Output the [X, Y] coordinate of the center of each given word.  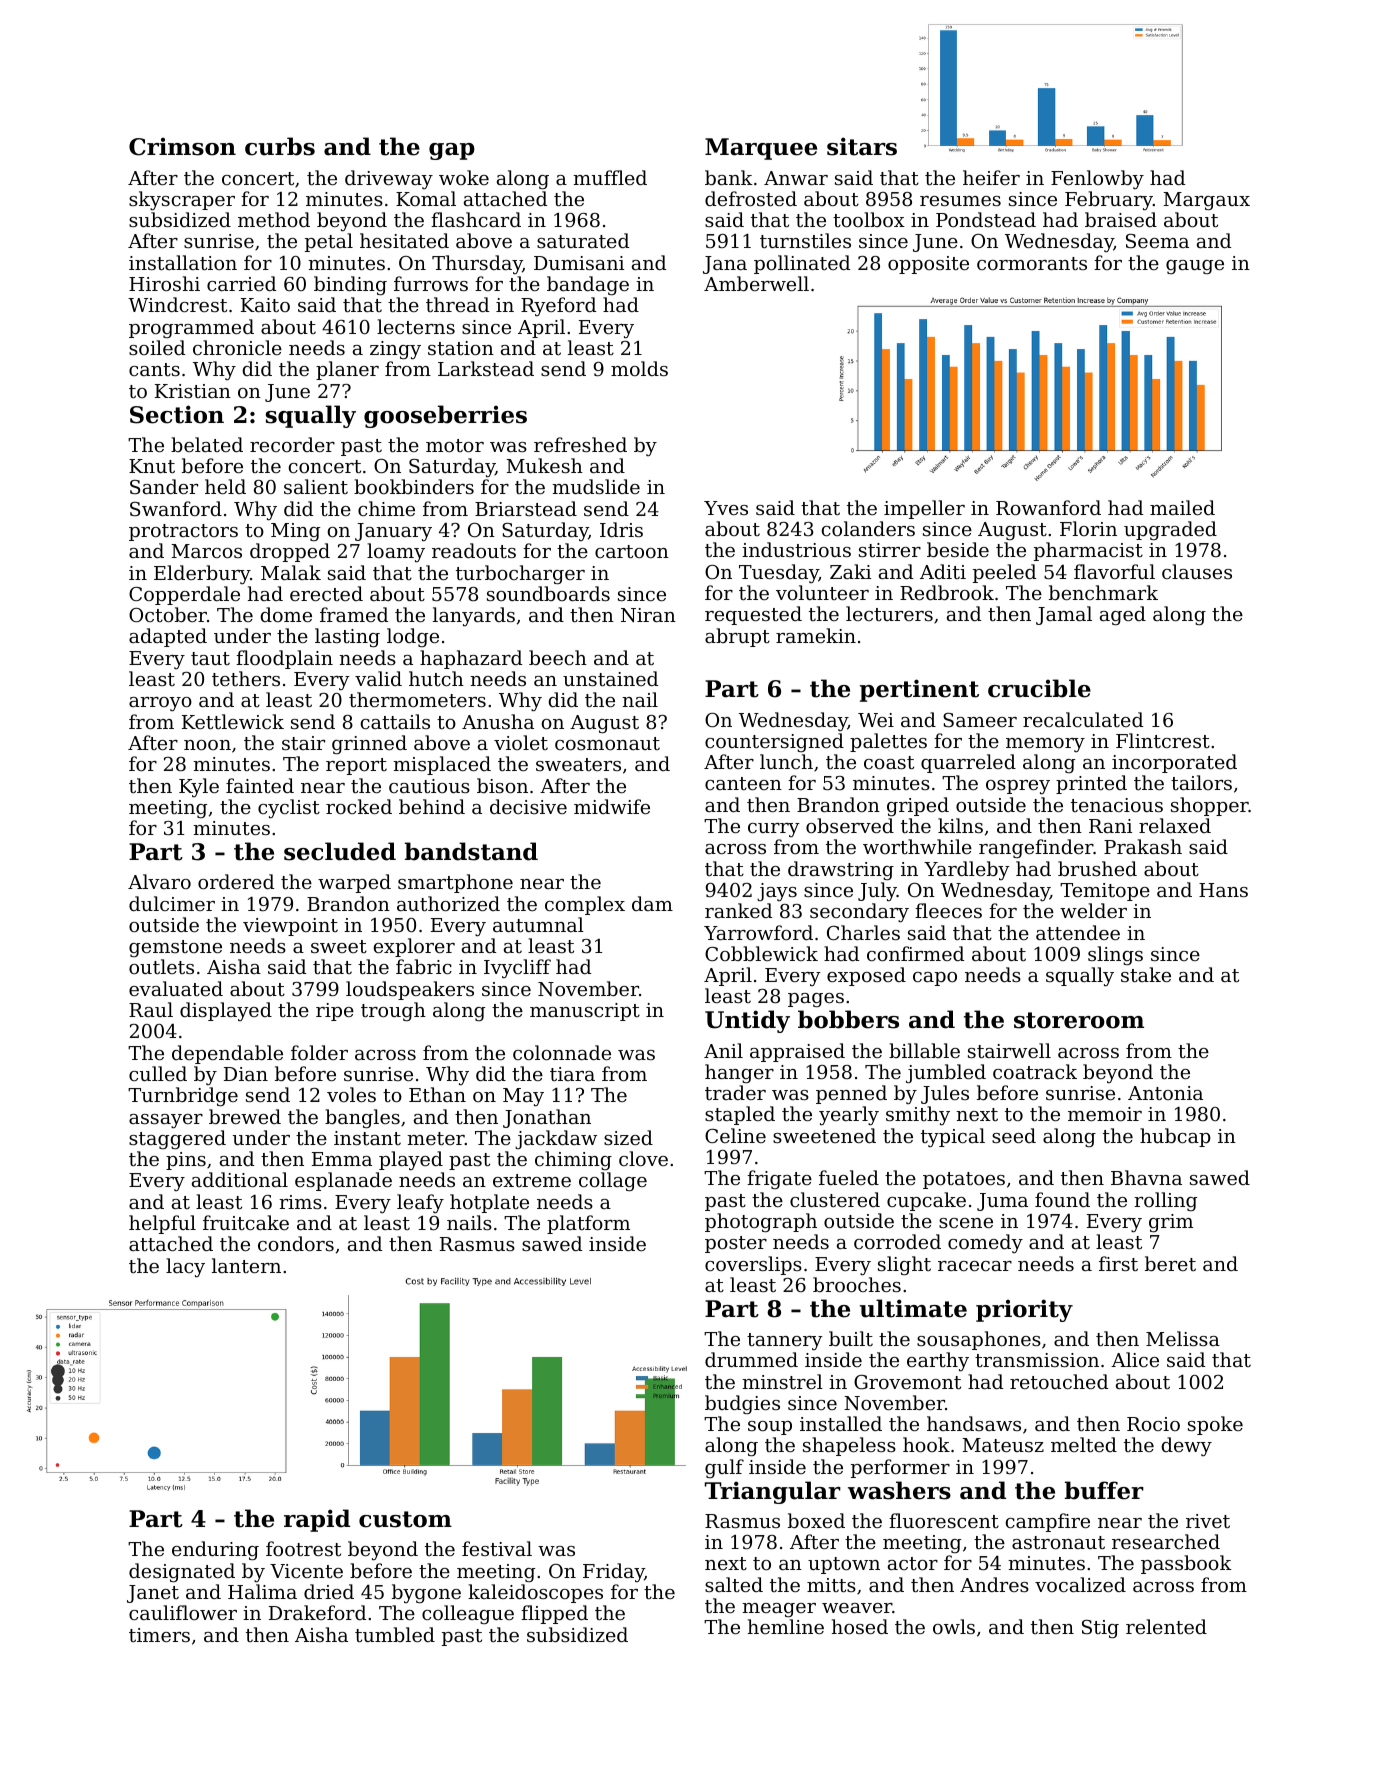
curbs [280, 146]
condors [296, 1243]
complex [585, 905]
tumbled [395, 1634]
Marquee [761, 149]
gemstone [175, 948]
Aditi [943, 571]
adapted [168, 637]
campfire [1048, 1522]
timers [159, 1635]
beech [558, 657]
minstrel [782, 1381]
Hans [1223, 890]
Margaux [1206, 201]
